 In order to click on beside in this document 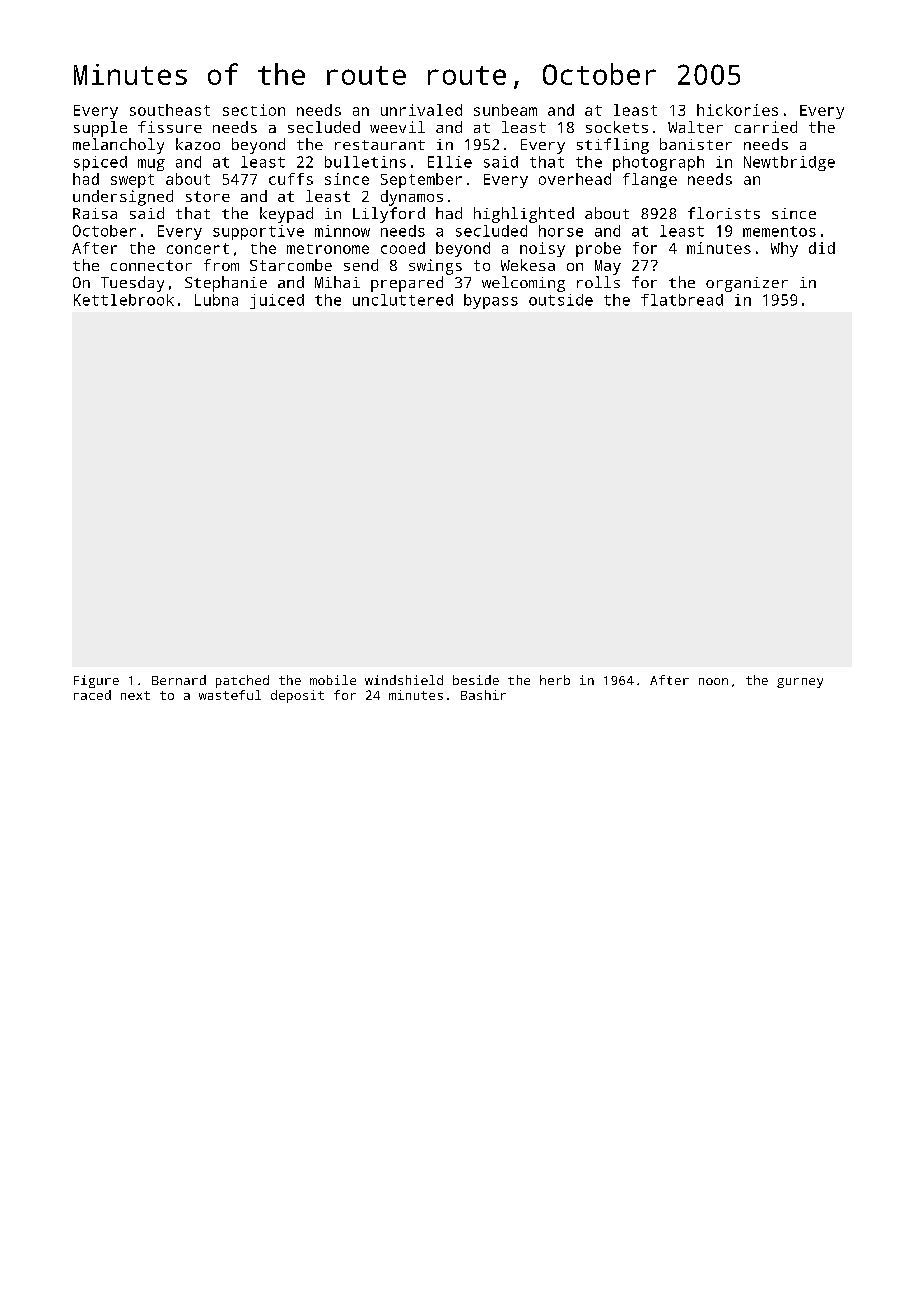, I will do `click(476, 680)`.
